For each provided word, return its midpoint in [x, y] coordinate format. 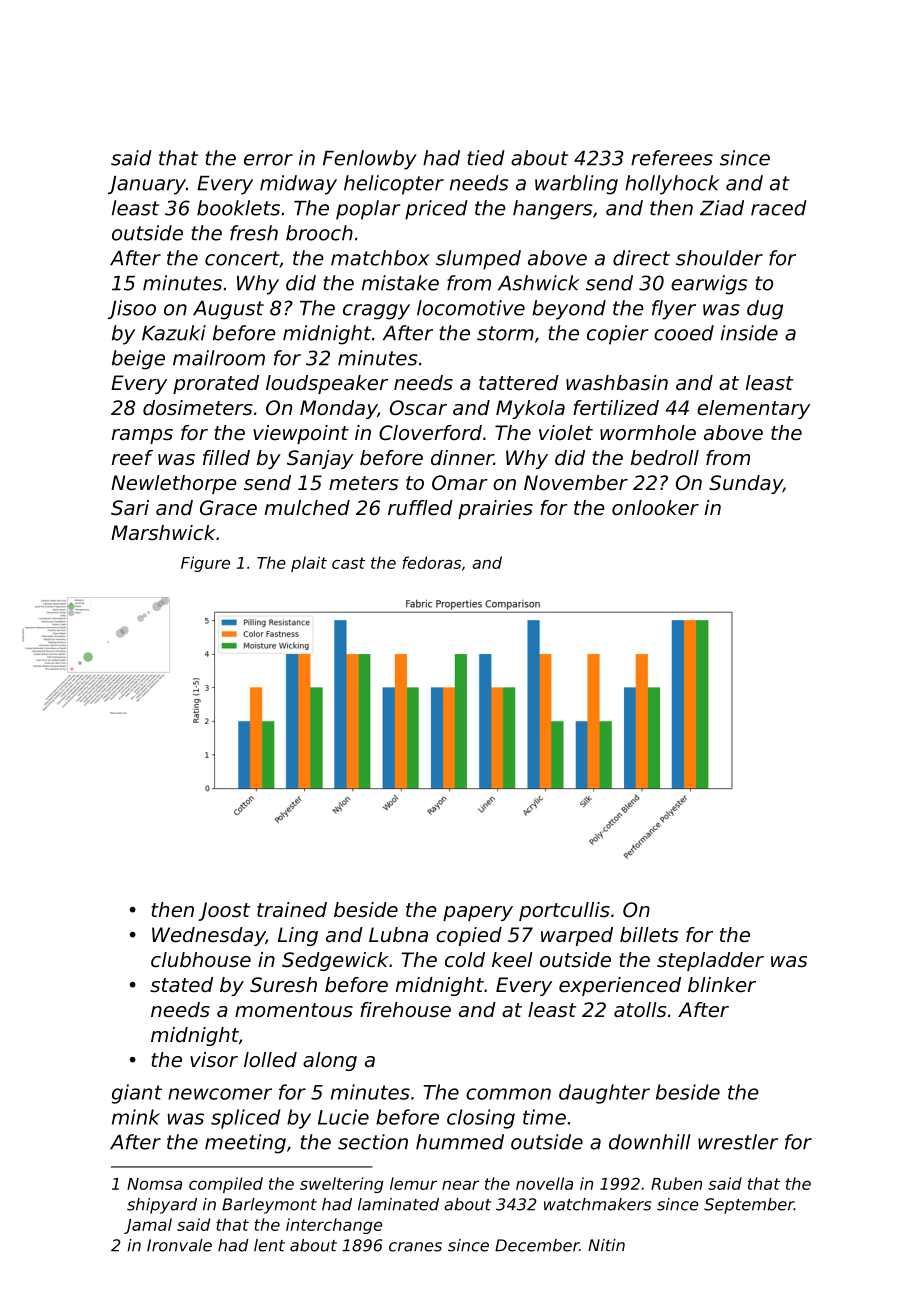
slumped [478, 260]
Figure [205, 564]
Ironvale [179, 1245]
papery [478, 913]
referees [672, 158]
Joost [224, 911]
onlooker [655, 508]
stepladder [710, 961]
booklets [238, 208]
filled [226, 458]
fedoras [431, 562]
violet [566, 433]
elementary [753, 409]
